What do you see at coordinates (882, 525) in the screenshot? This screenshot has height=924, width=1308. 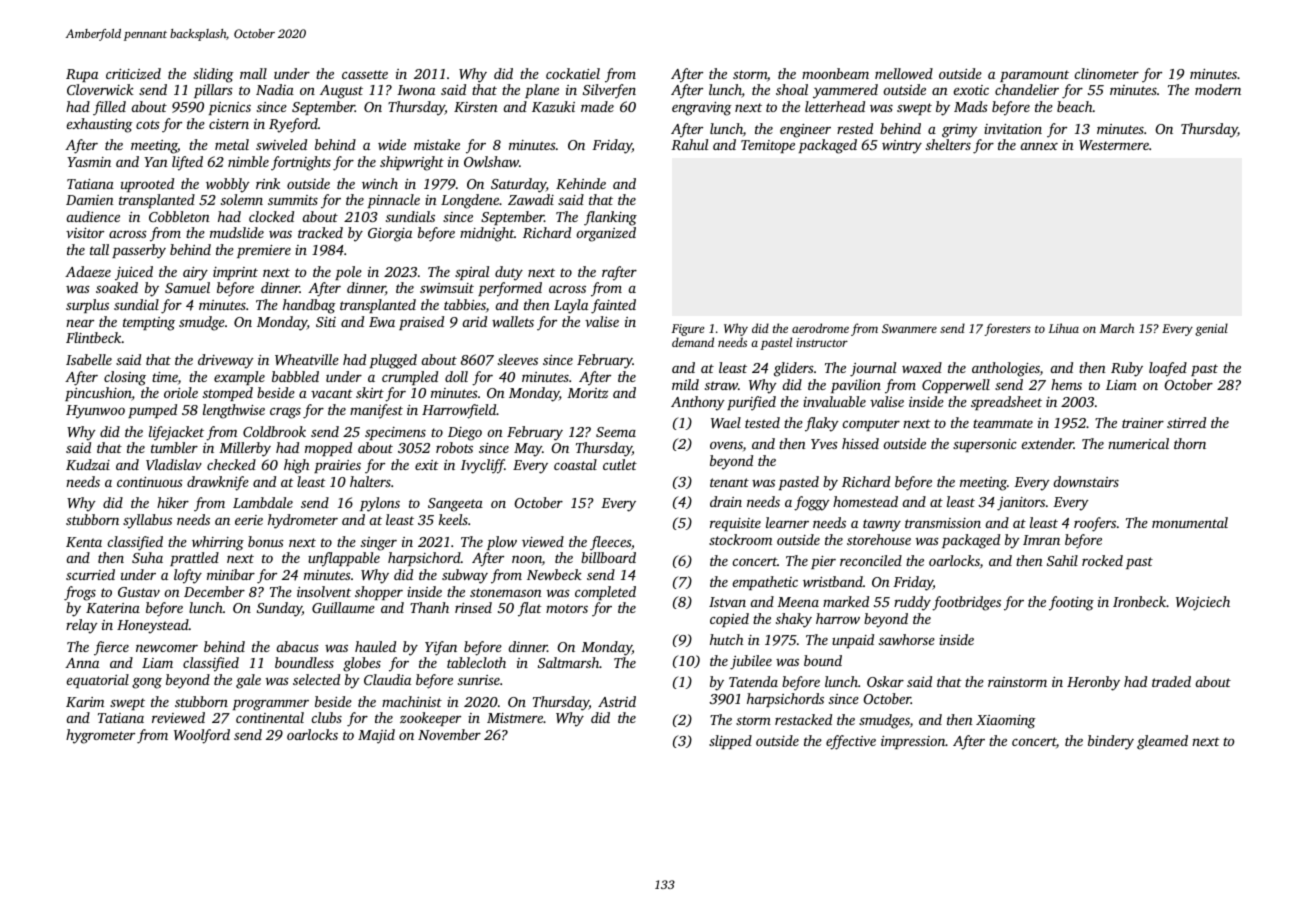 I see `tawny` at bounding box center [882, 525].
